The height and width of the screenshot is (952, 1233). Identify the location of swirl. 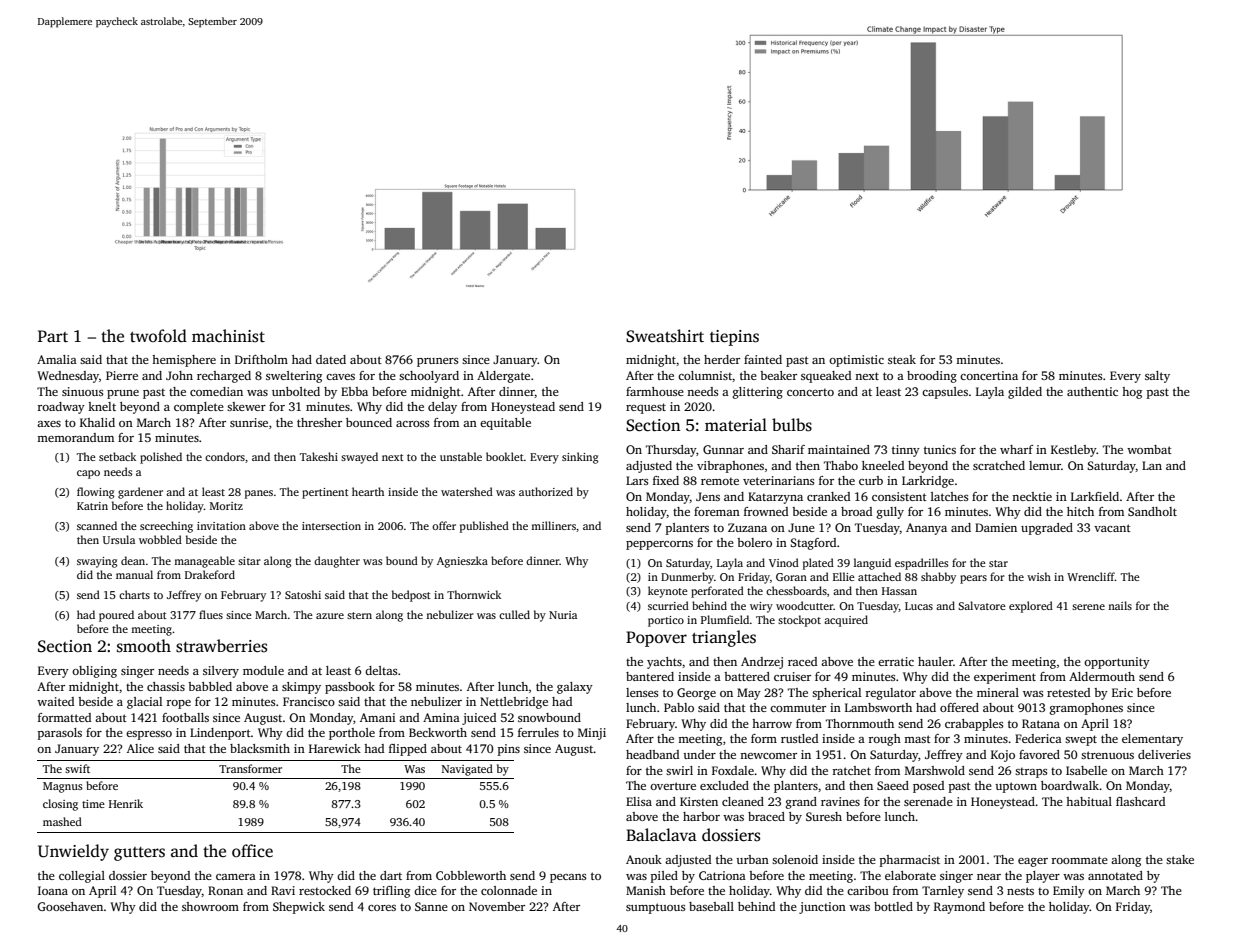
(679, 770).
